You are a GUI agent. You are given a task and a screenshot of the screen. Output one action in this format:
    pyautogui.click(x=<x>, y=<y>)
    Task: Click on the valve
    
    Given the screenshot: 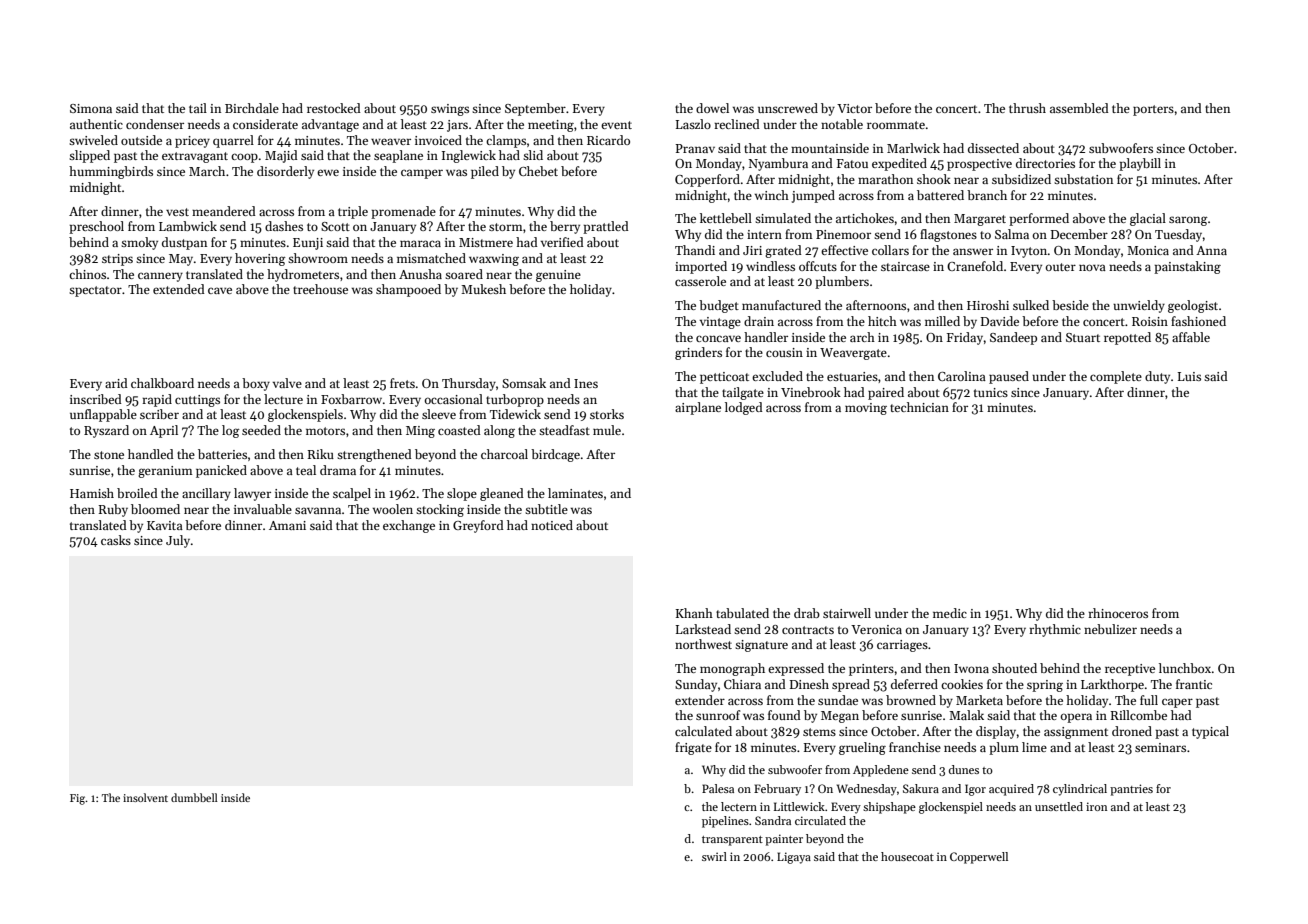 What is the action you would take?
    pyautogui.click(x=287, y=383)
